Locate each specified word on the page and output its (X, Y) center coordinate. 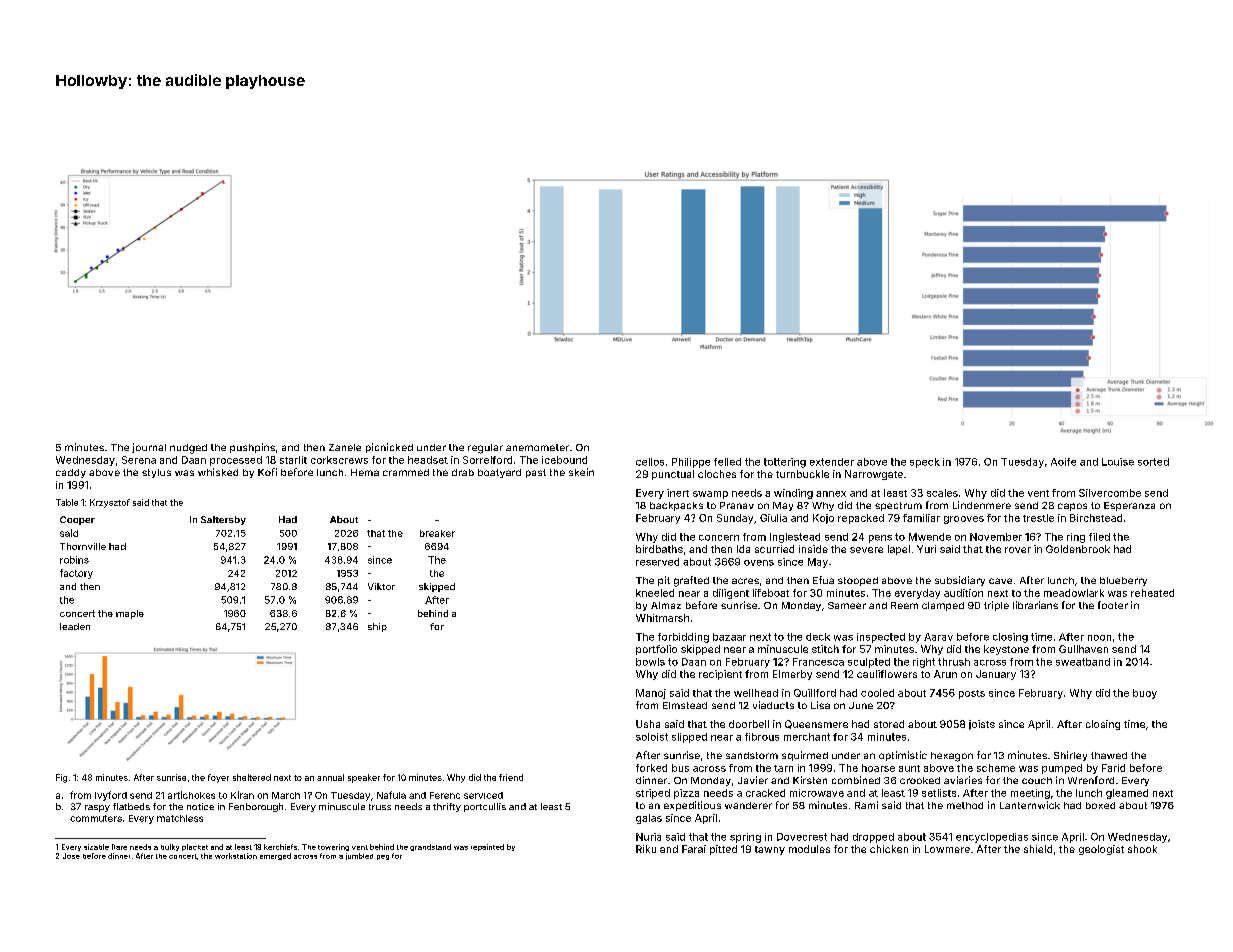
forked (651, 768)
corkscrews (339, 460)
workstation (236, 856)
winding (793, 494)
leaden (75, 626)
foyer (218, 778)
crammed (406, 472)
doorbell (749, 724)
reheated (1152, 593)
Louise (1118, 462)
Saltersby (223, 520)
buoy (1145, 694)
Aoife (1063, 462)
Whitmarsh (662, 618)
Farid (1113, 768)
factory (76, 574)
